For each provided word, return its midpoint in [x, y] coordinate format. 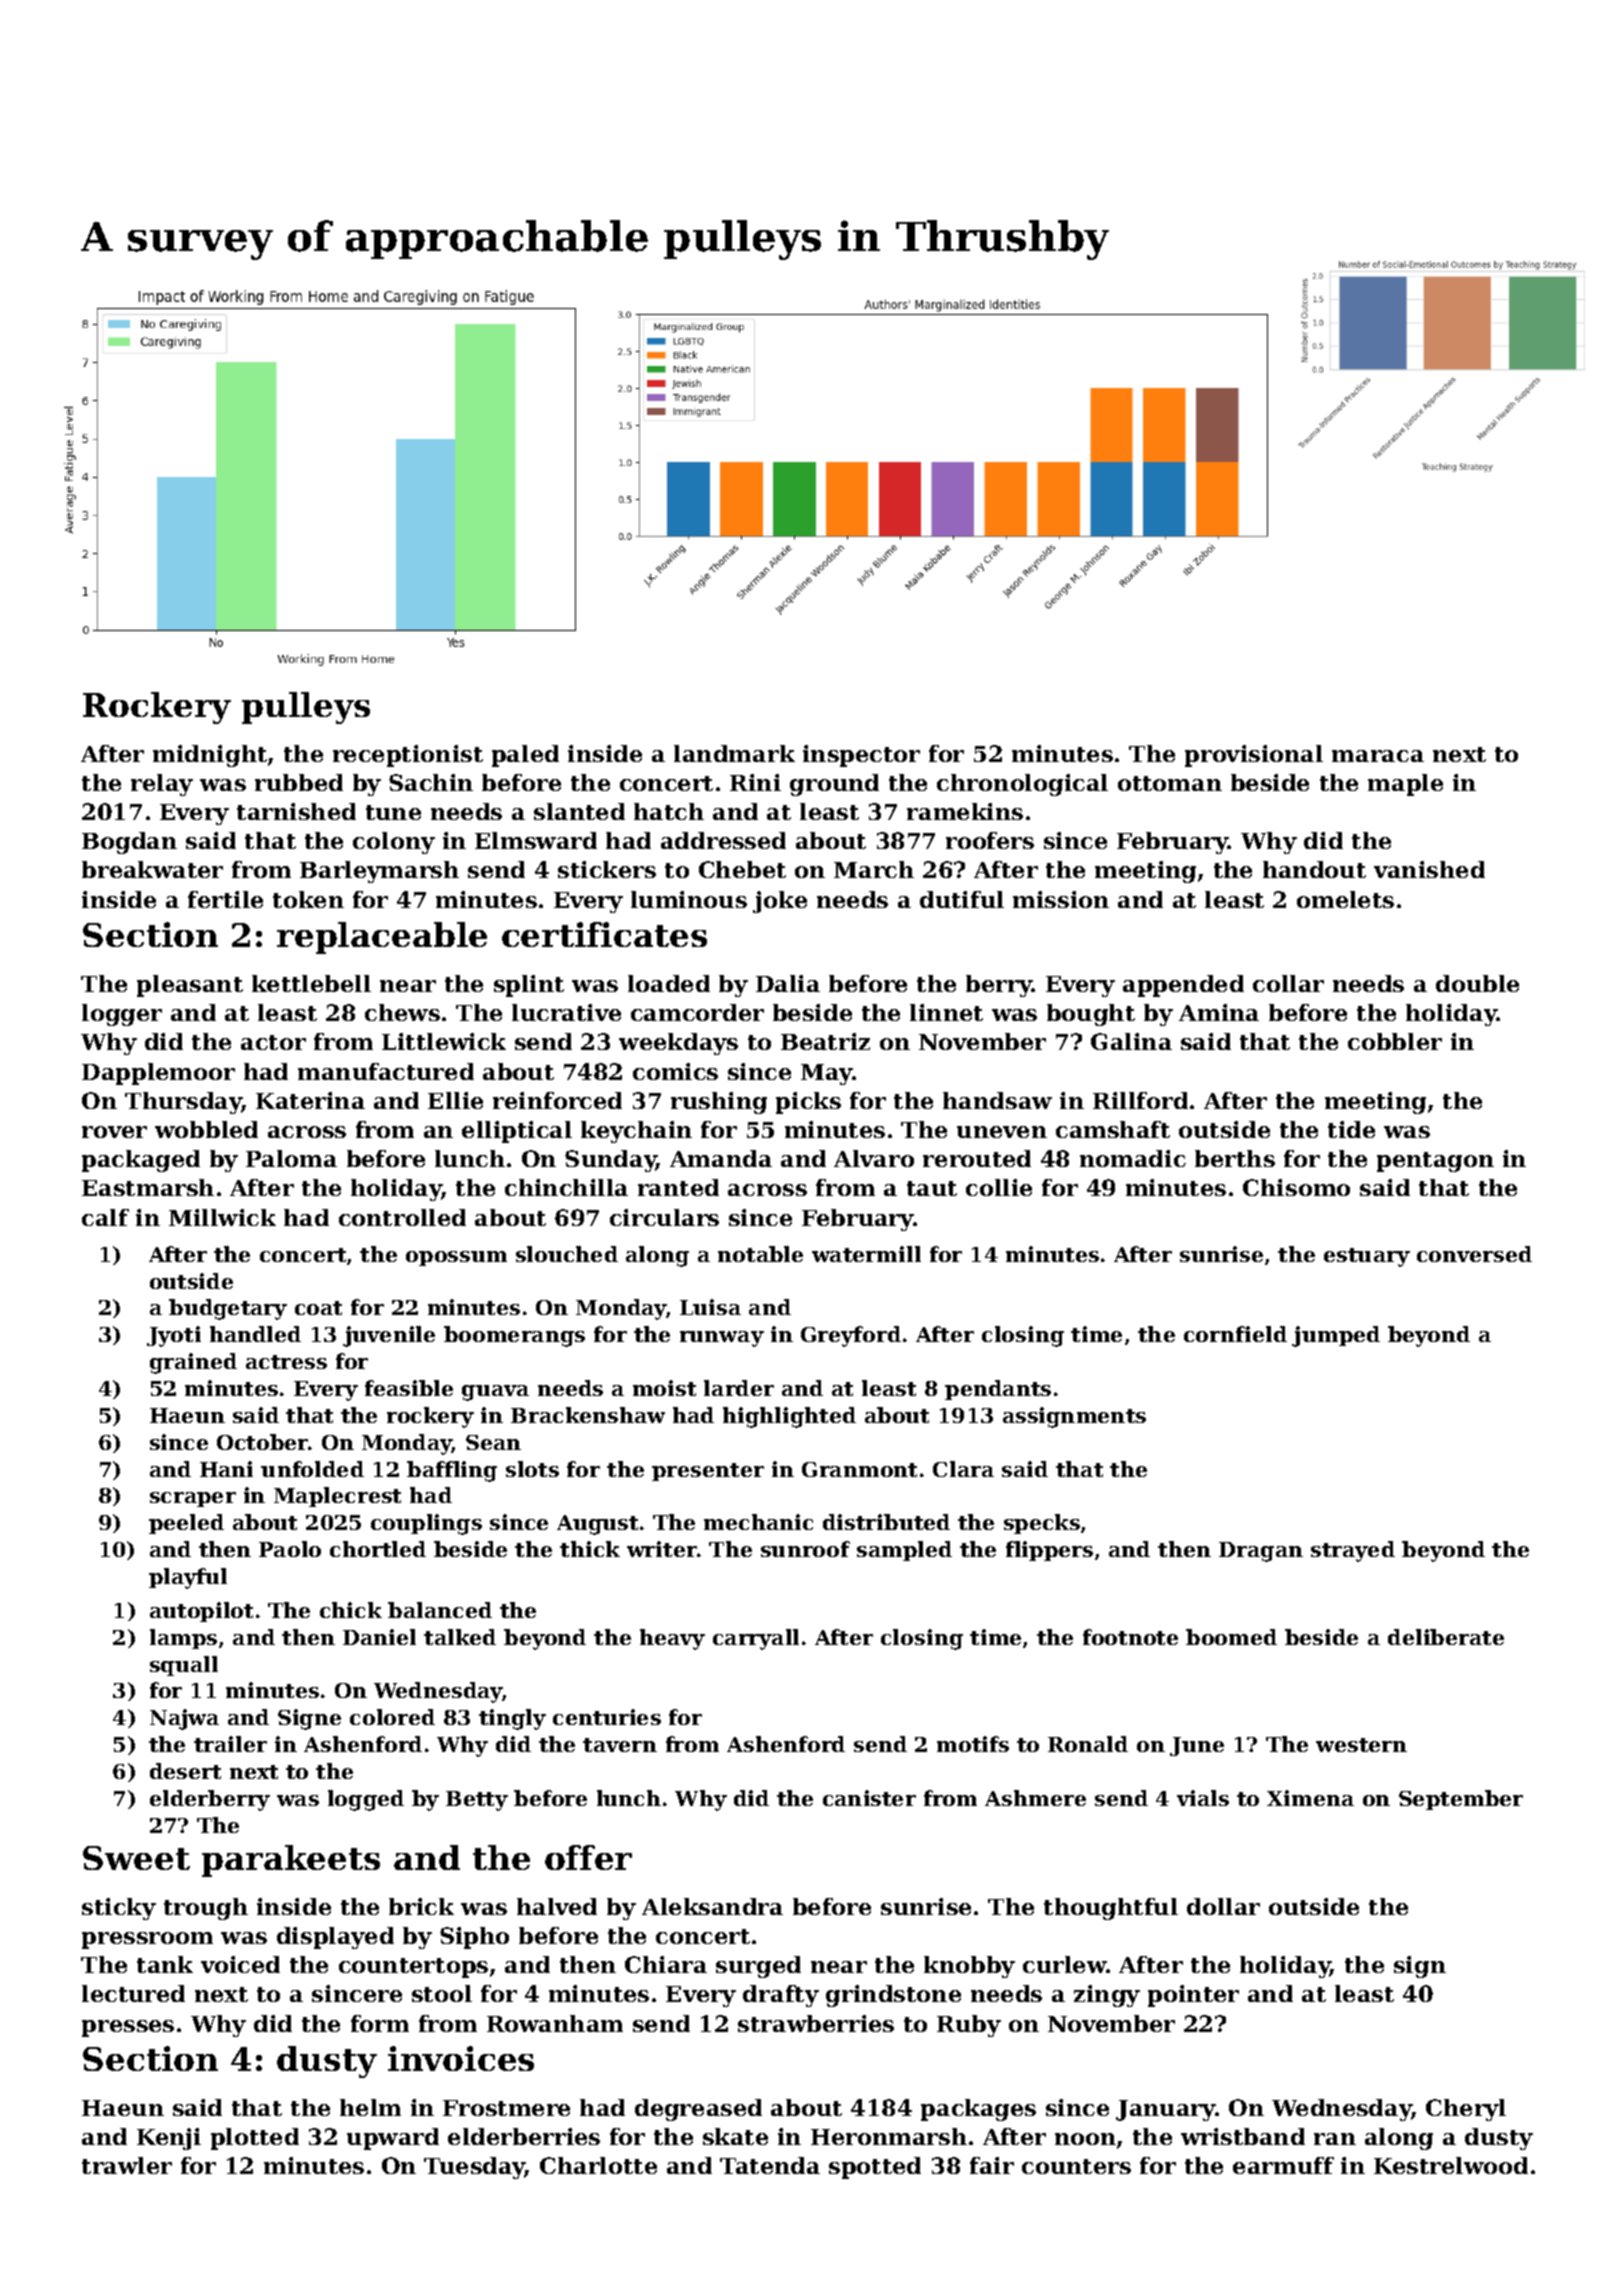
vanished [1429, 869]
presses [128, 2028]
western [1361, 1745]
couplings [426, 1524]
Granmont [859, 1469]
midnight [210, 756]
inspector [861, 756]
